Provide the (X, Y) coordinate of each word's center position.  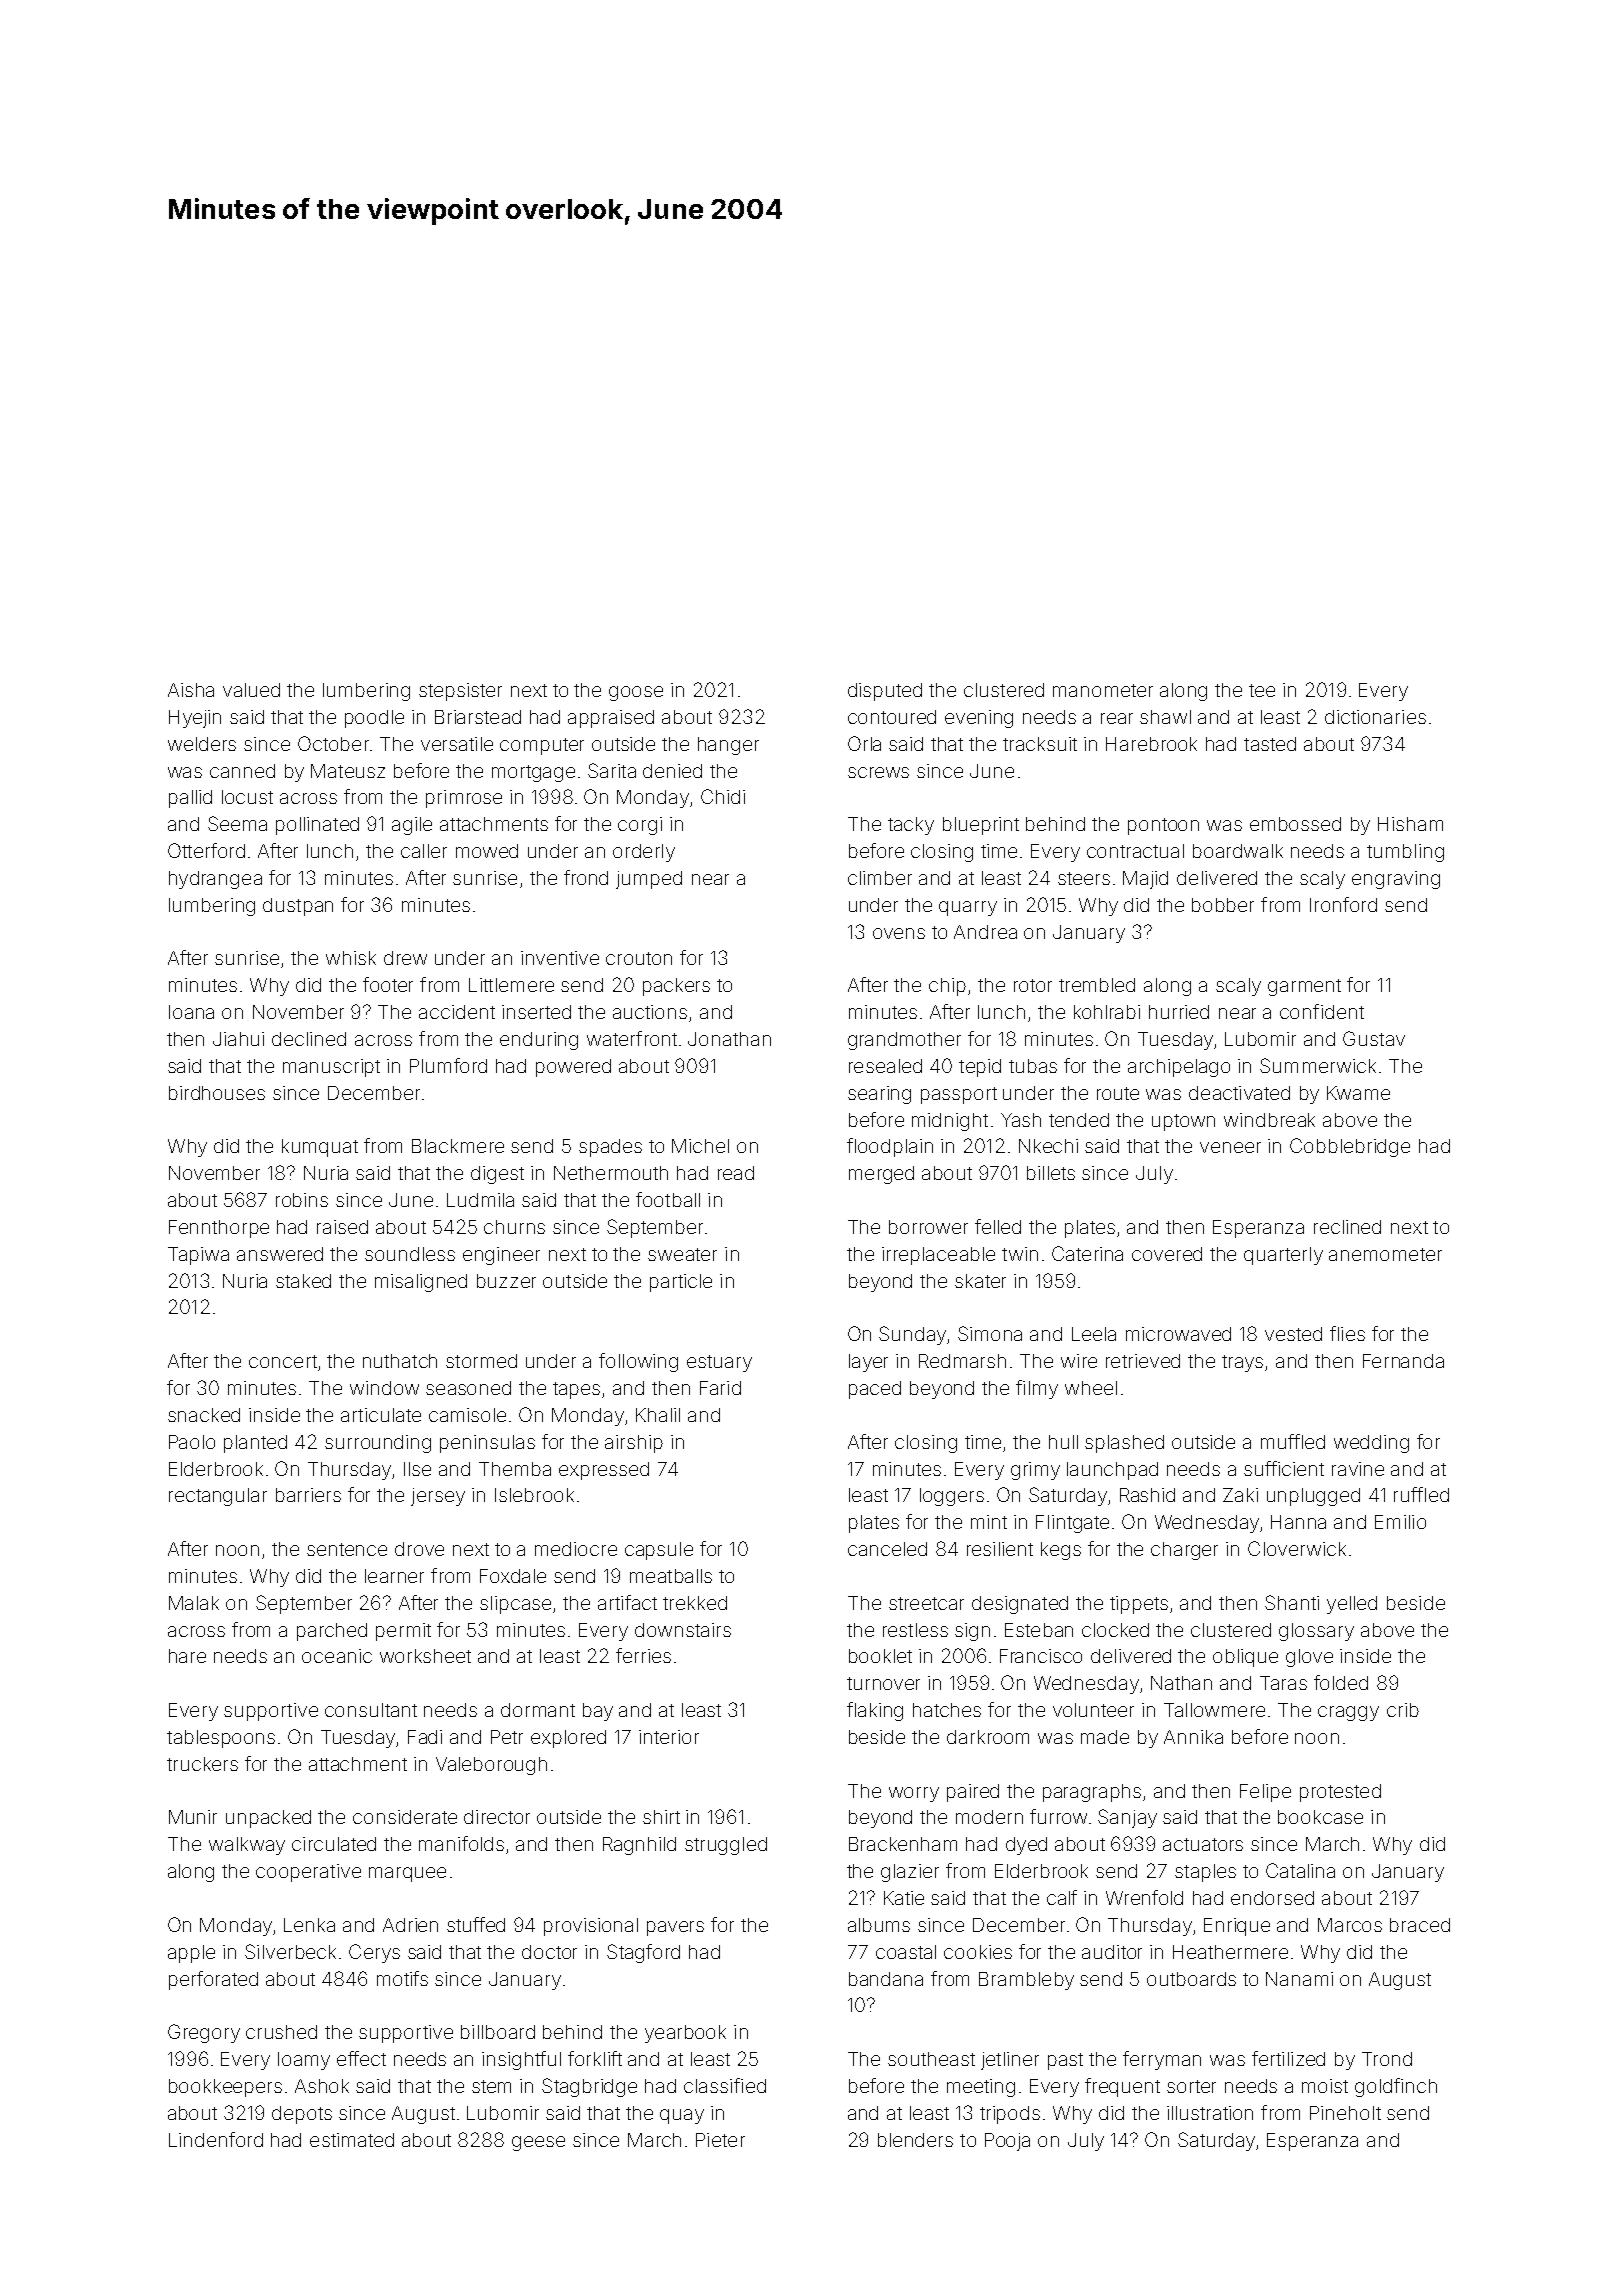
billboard (498, 2032)
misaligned (421, 1283)
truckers (202, 1764)
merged (881, 1175)
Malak (194, 1603)
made (1105, 1737)
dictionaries (1375, 717)
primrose (464, 799)
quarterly (1283, 1256)
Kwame (1358, 1093)
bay (598, 1712)
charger (1184, 1551)
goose (636, 693)
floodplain (890, 1147)
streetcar (926, 1603)
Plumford (448, 1065)
